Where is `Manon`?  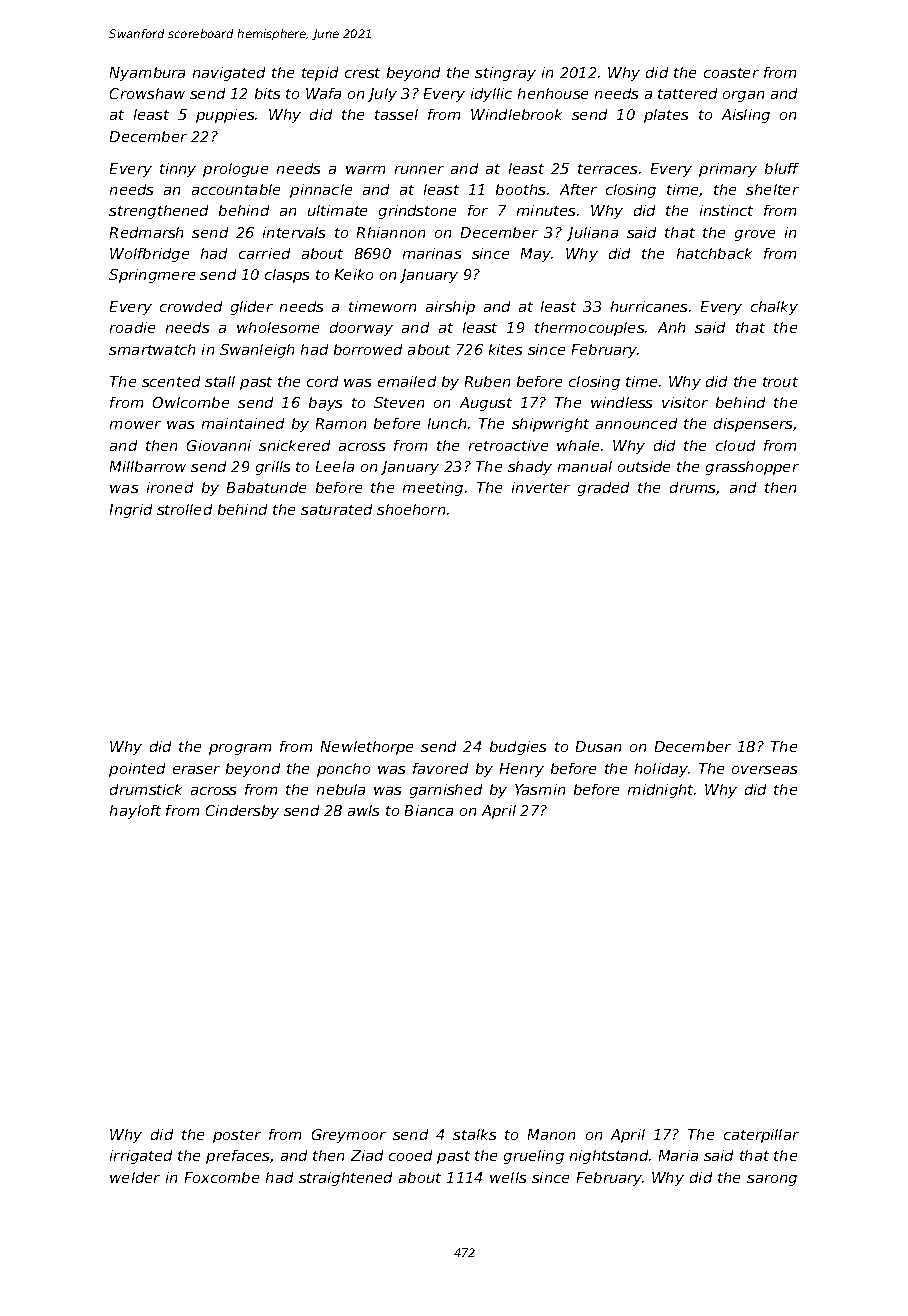
Manon is located at coordinates (551, 1134).
